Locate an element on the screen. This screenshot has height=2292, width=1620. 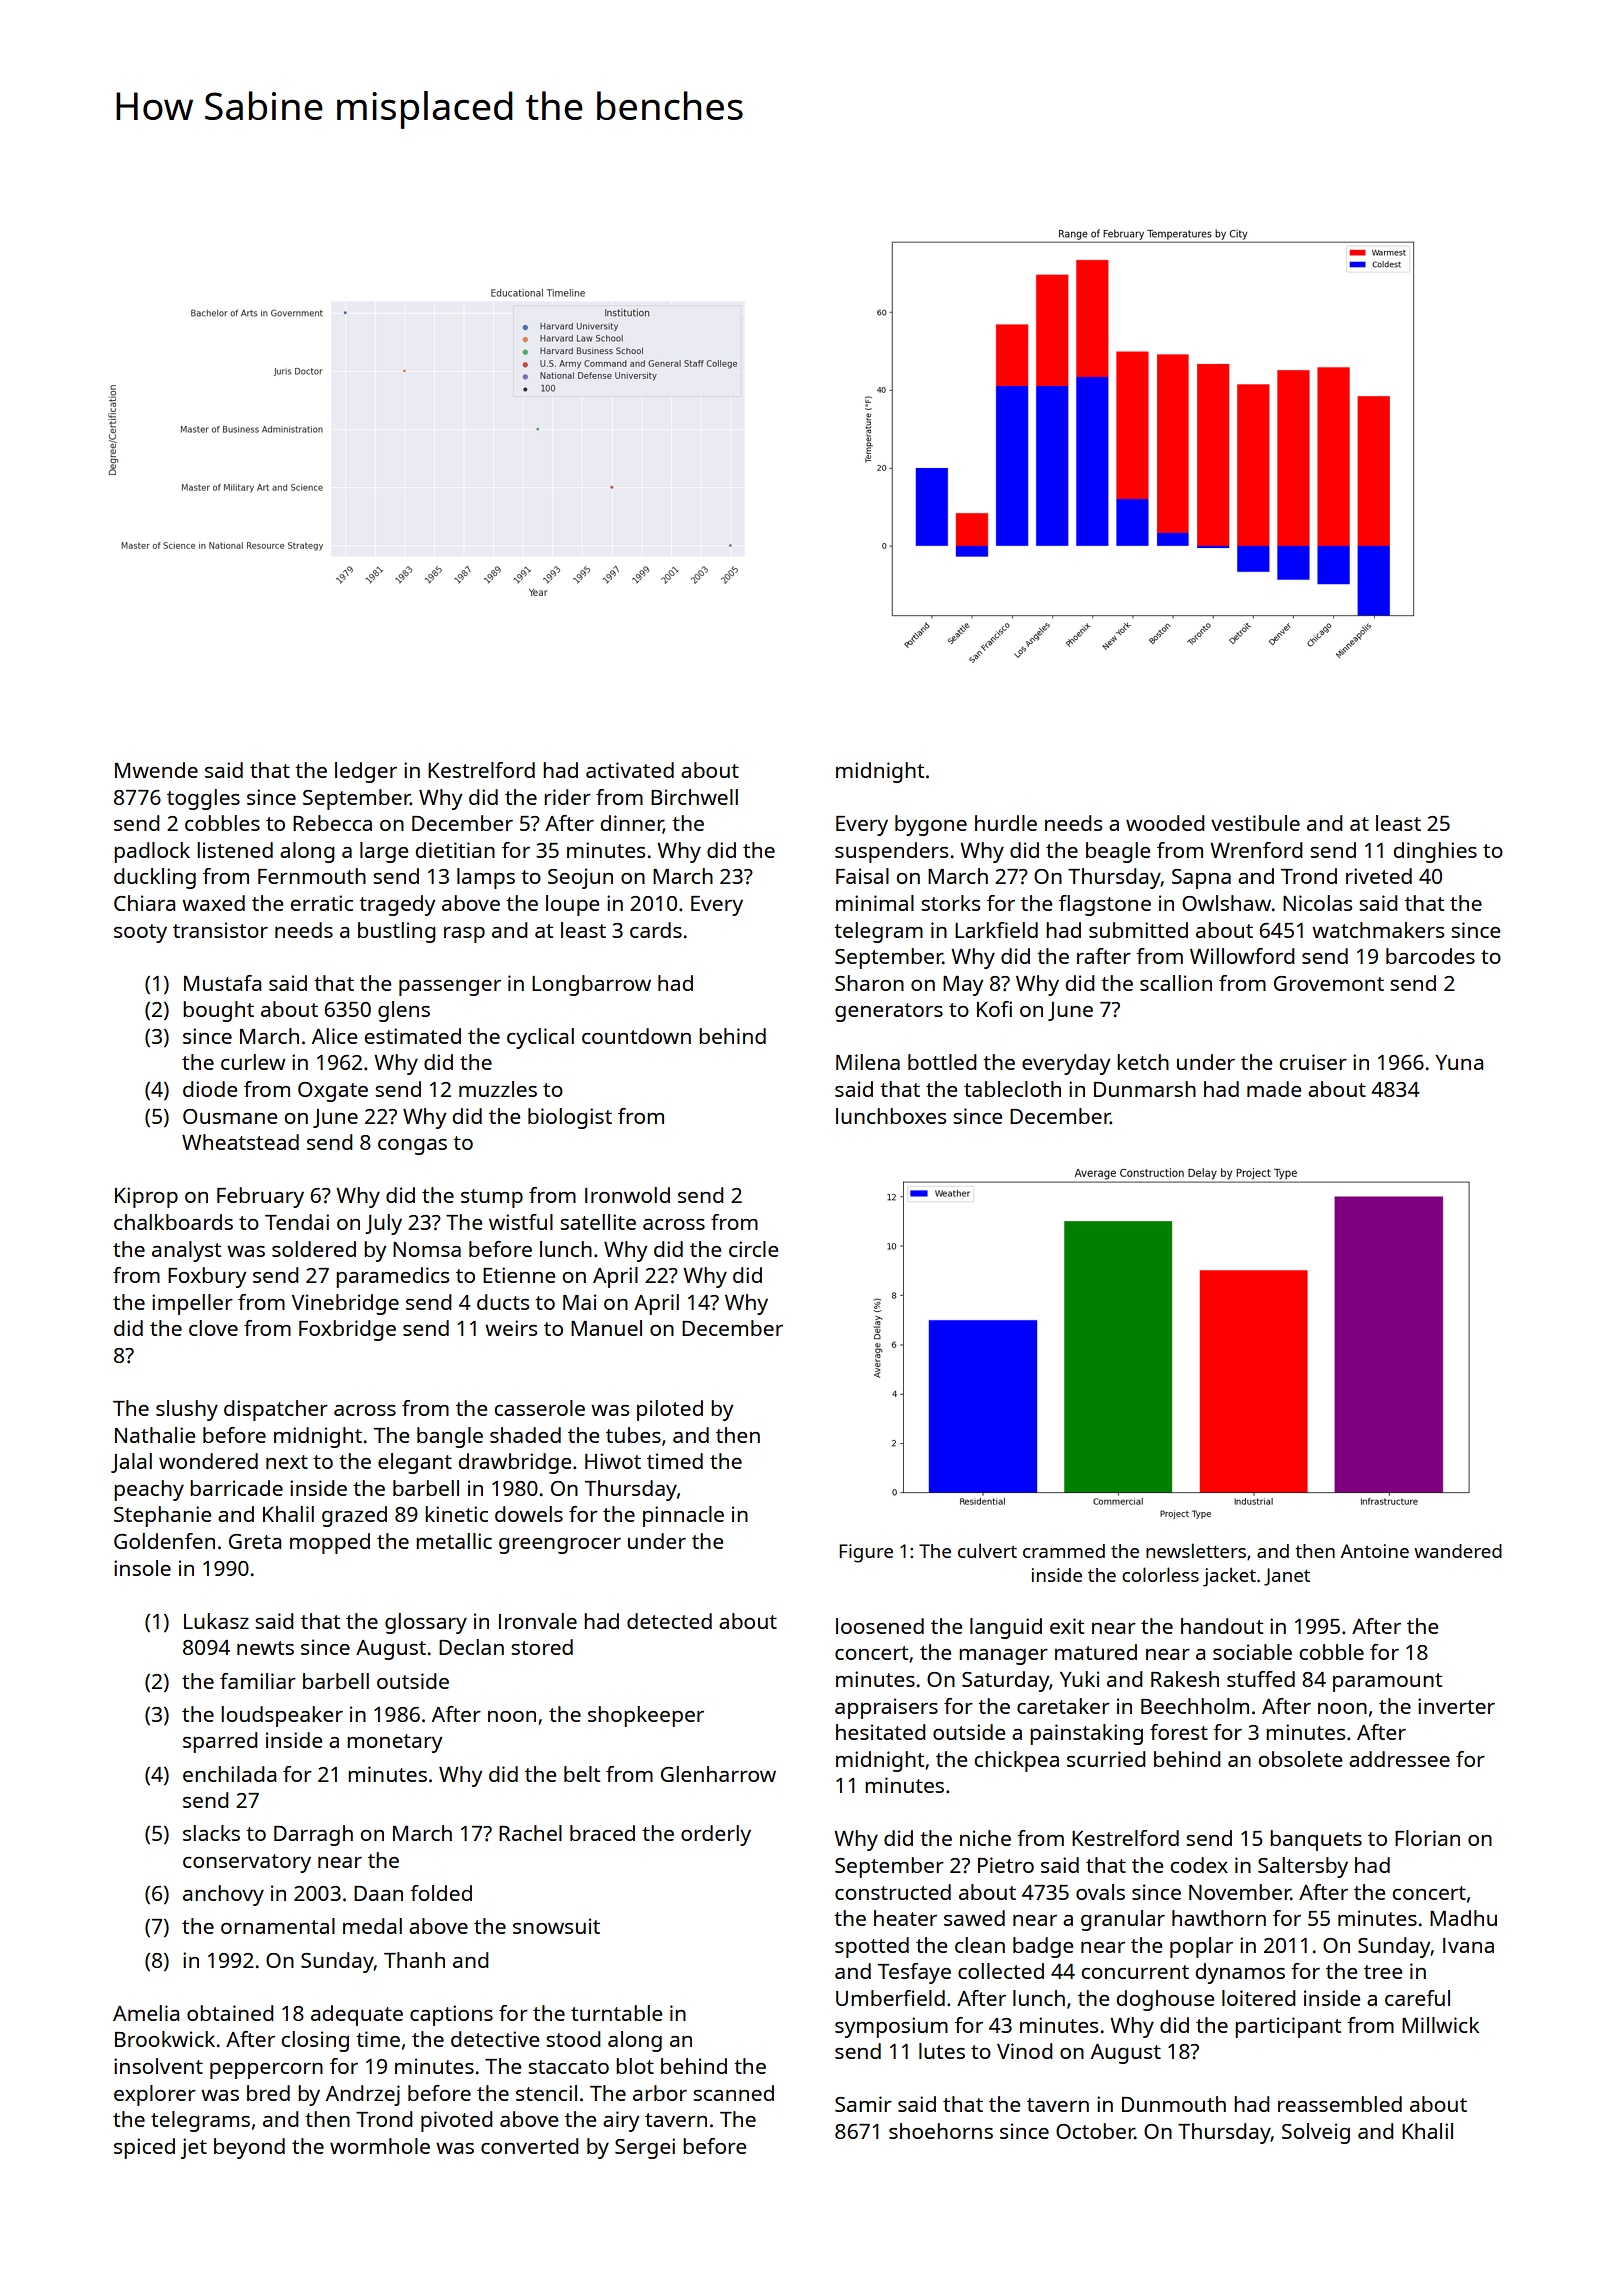
padlock is located at coordinates (152, 852).
